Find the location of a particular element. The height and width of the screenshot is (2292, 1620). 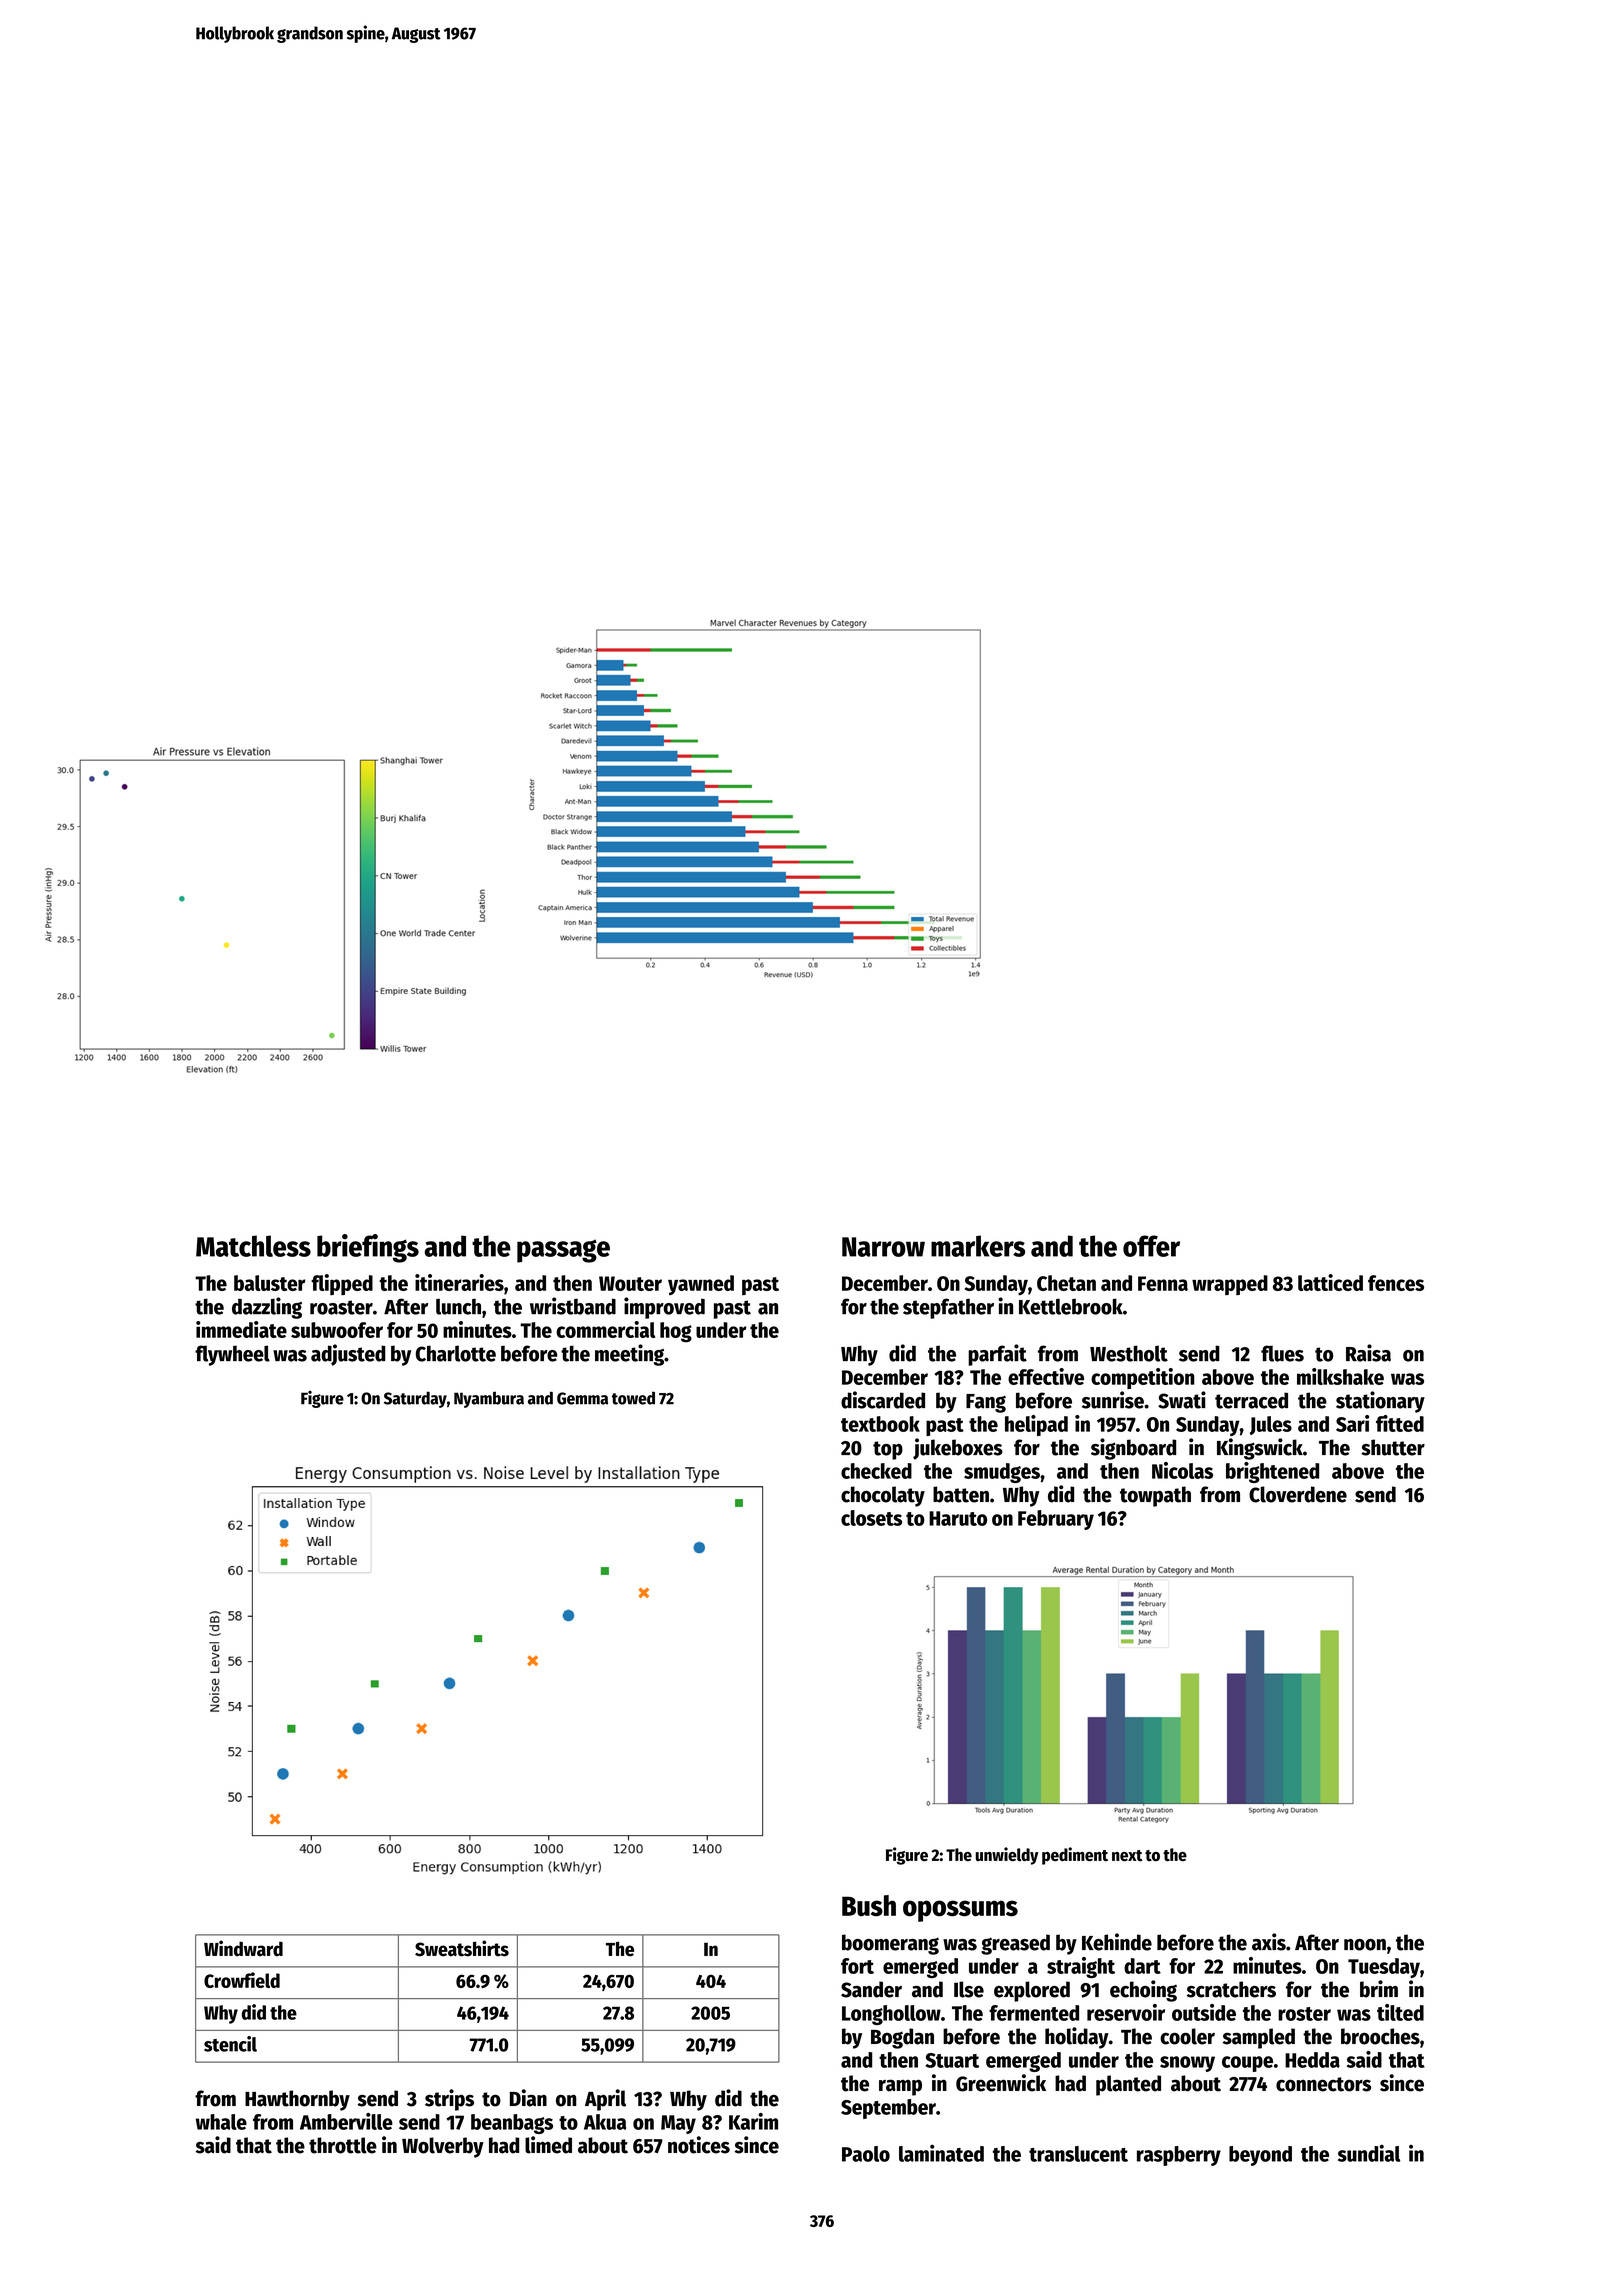

axis is located at coordinates (1269, 1942).
